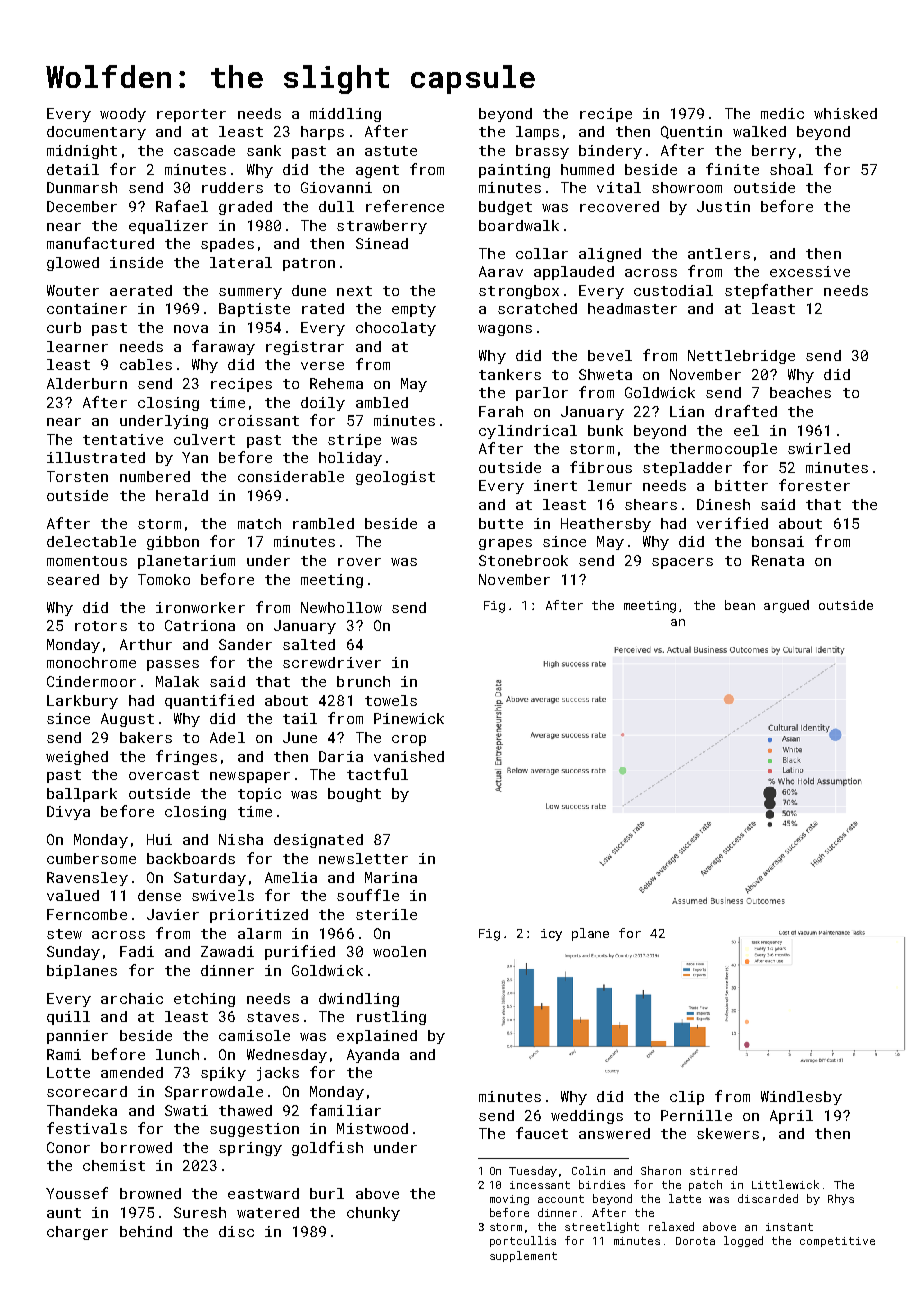 The width and height of the image is (924, 1308). Describe the element at coordinates (87, 879) in the image. I see `Ravensley` at that location.
